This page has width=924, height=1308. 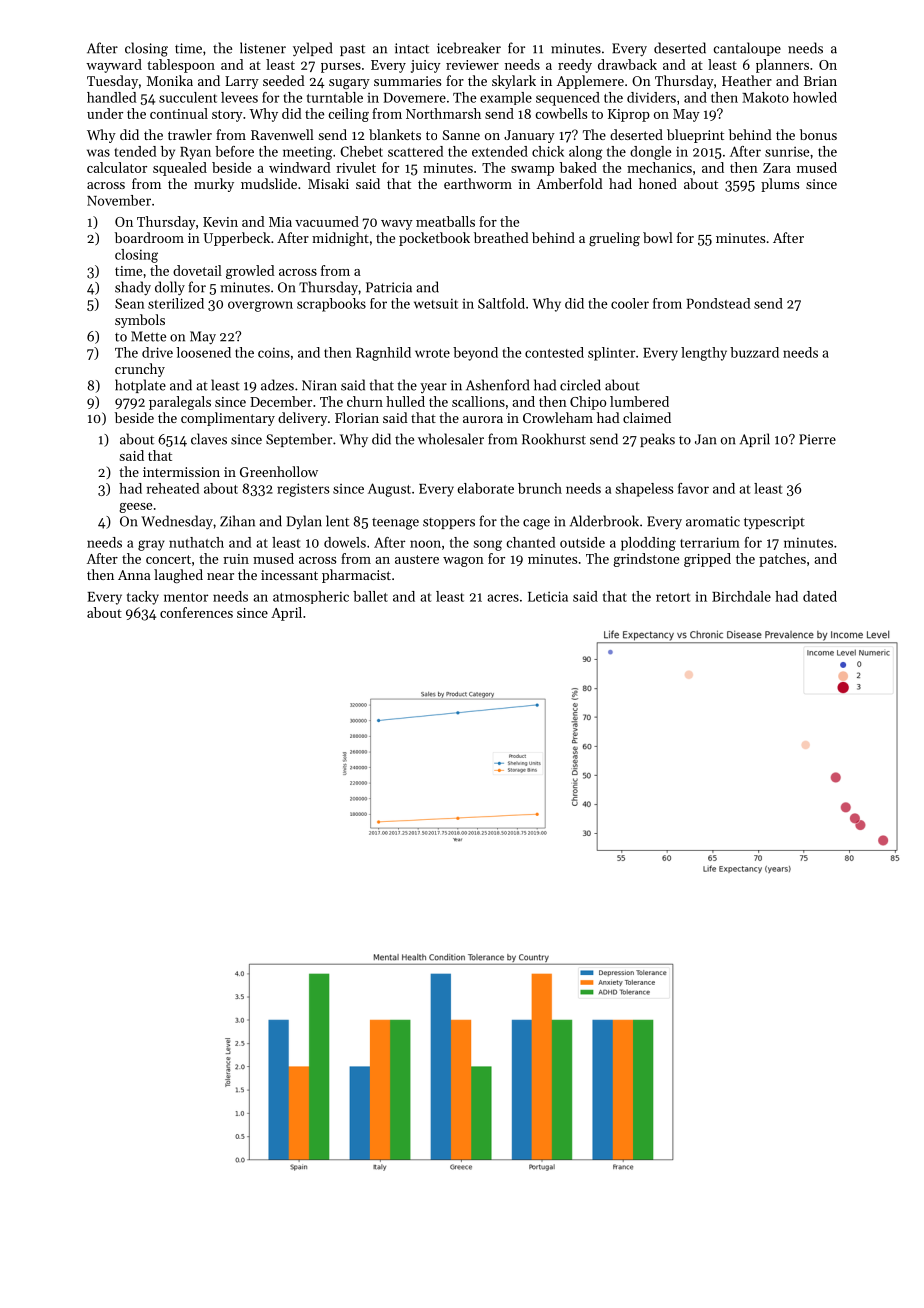 What do you see at coordinates (554, 352) in the page?
I see `contested` at bounding box center [554, 352].
